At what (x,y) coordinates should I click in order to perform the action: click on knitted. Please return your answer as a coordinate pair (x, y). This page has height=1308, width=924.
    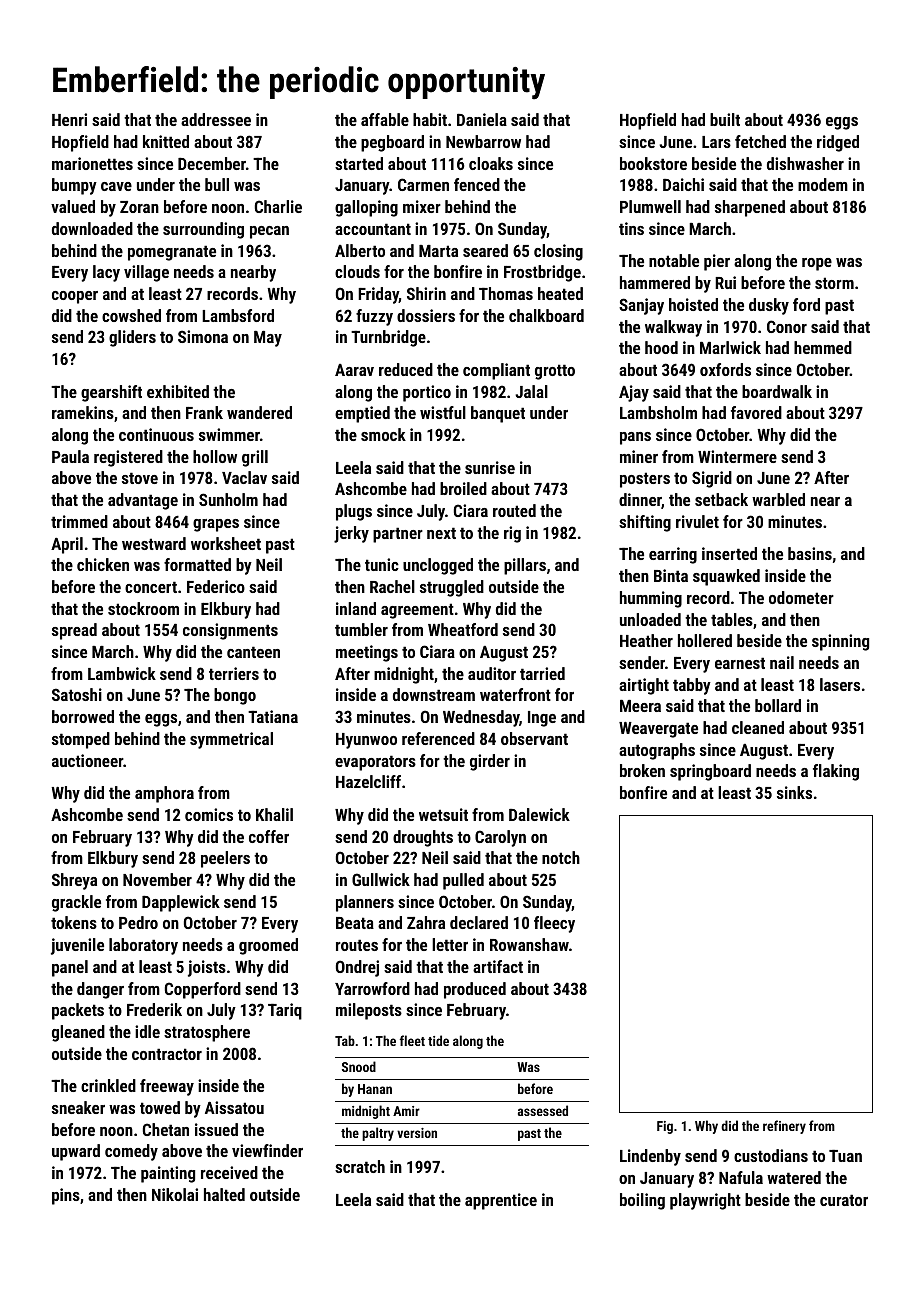
    Looking at the image, I should click on (166, 141).
